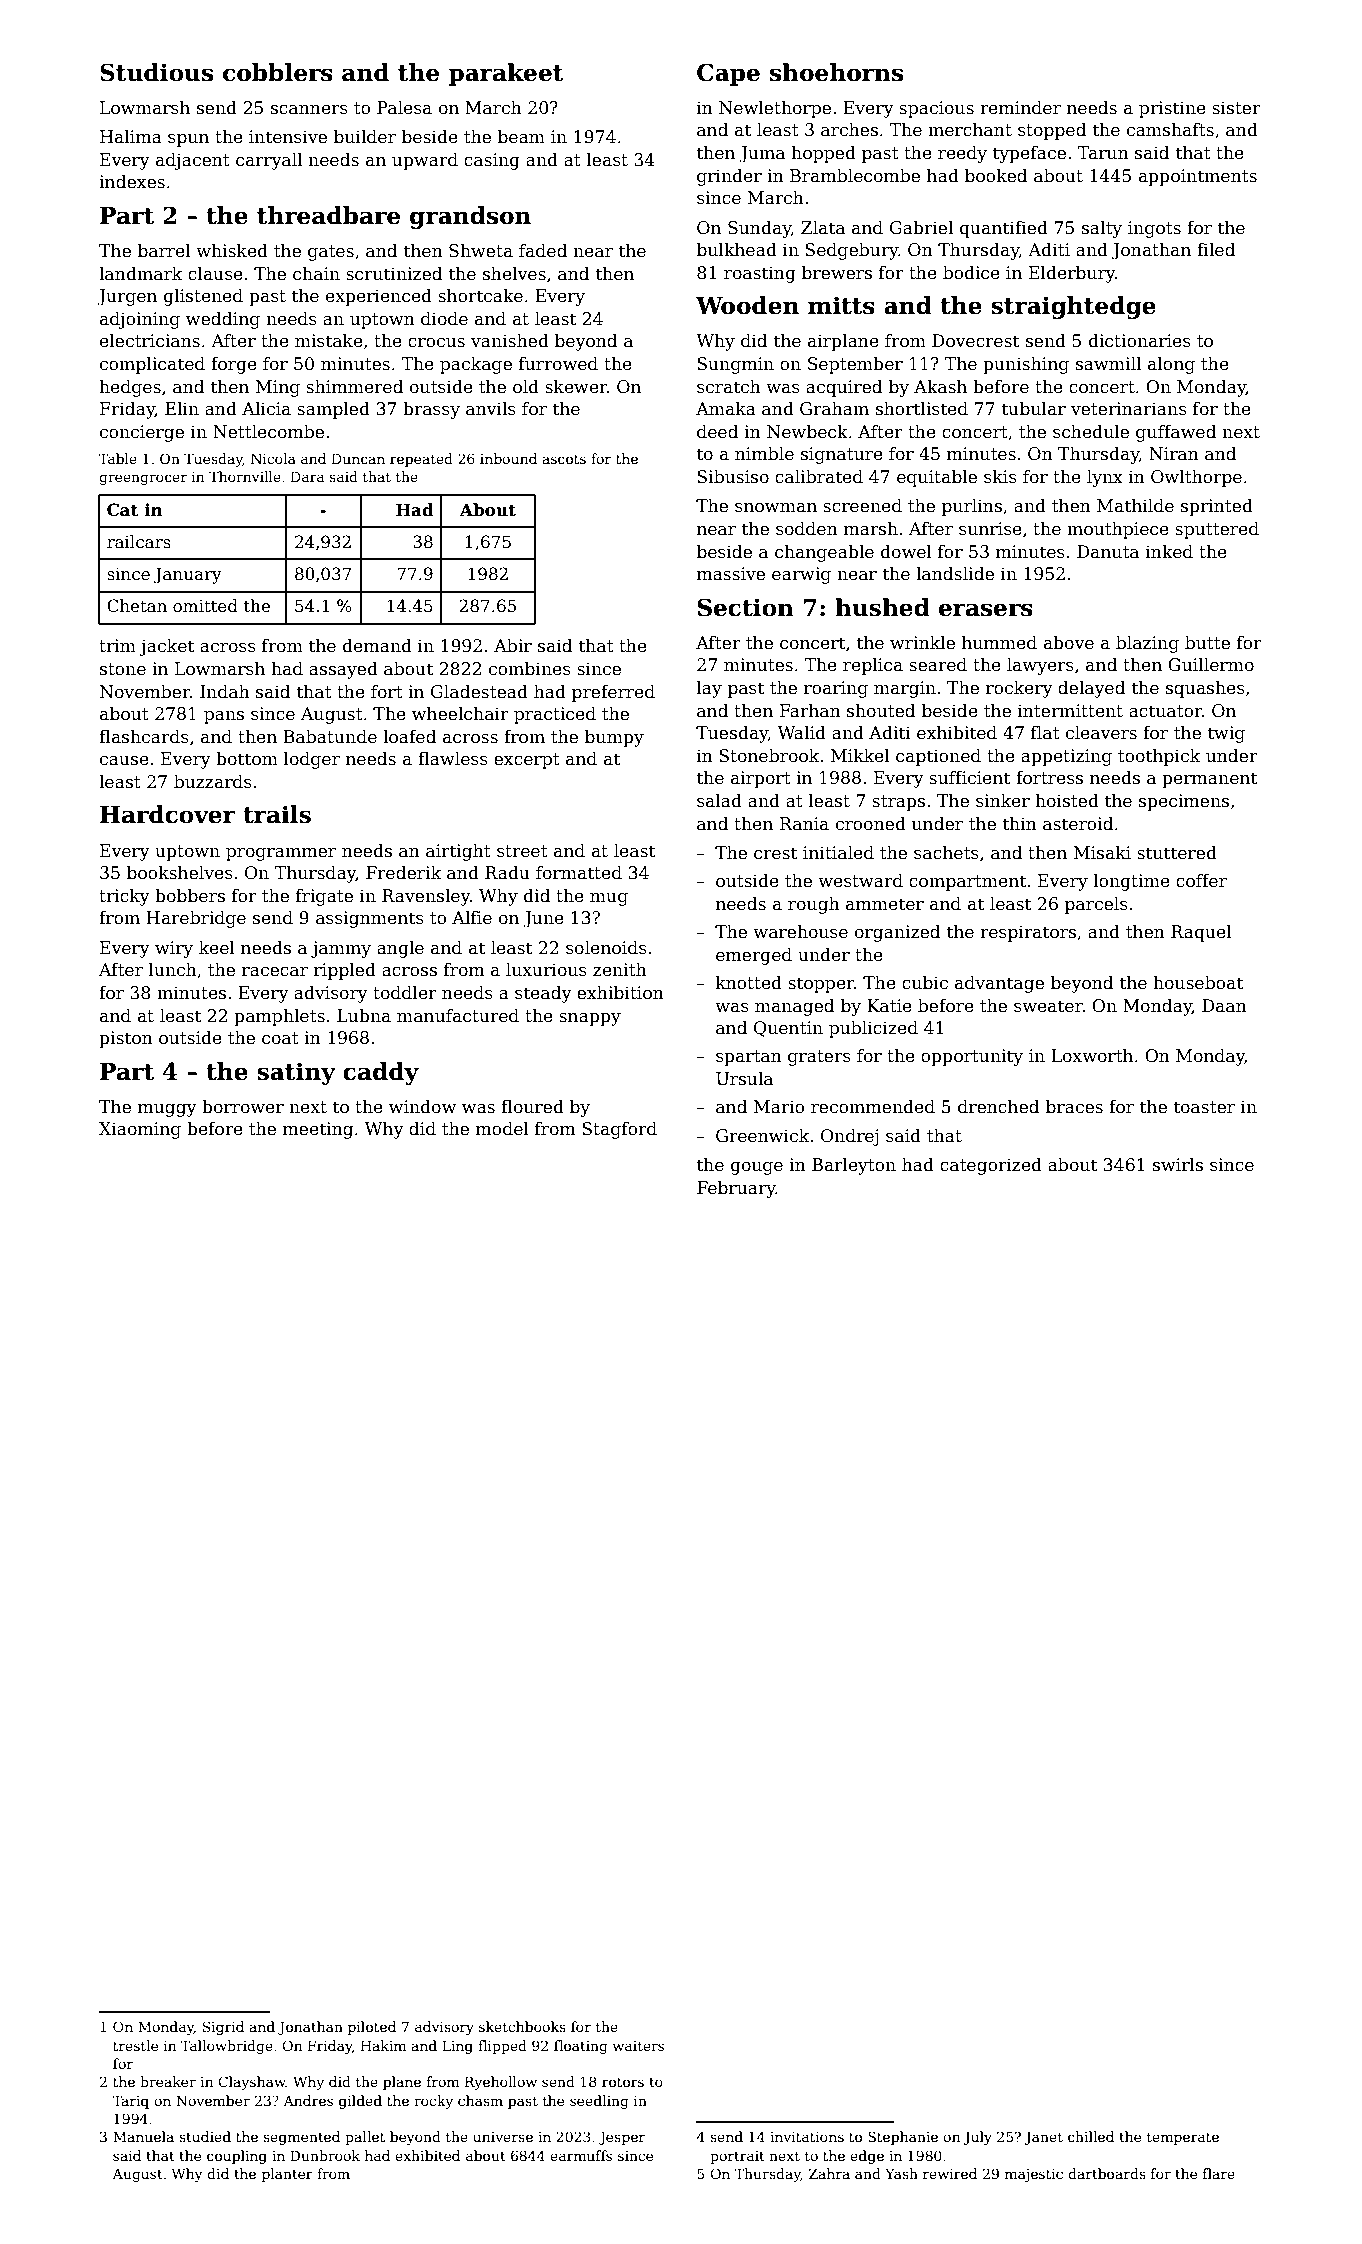 This image has height=2244, width=1362. I want to click on swirls, so click(1178, 1165).
